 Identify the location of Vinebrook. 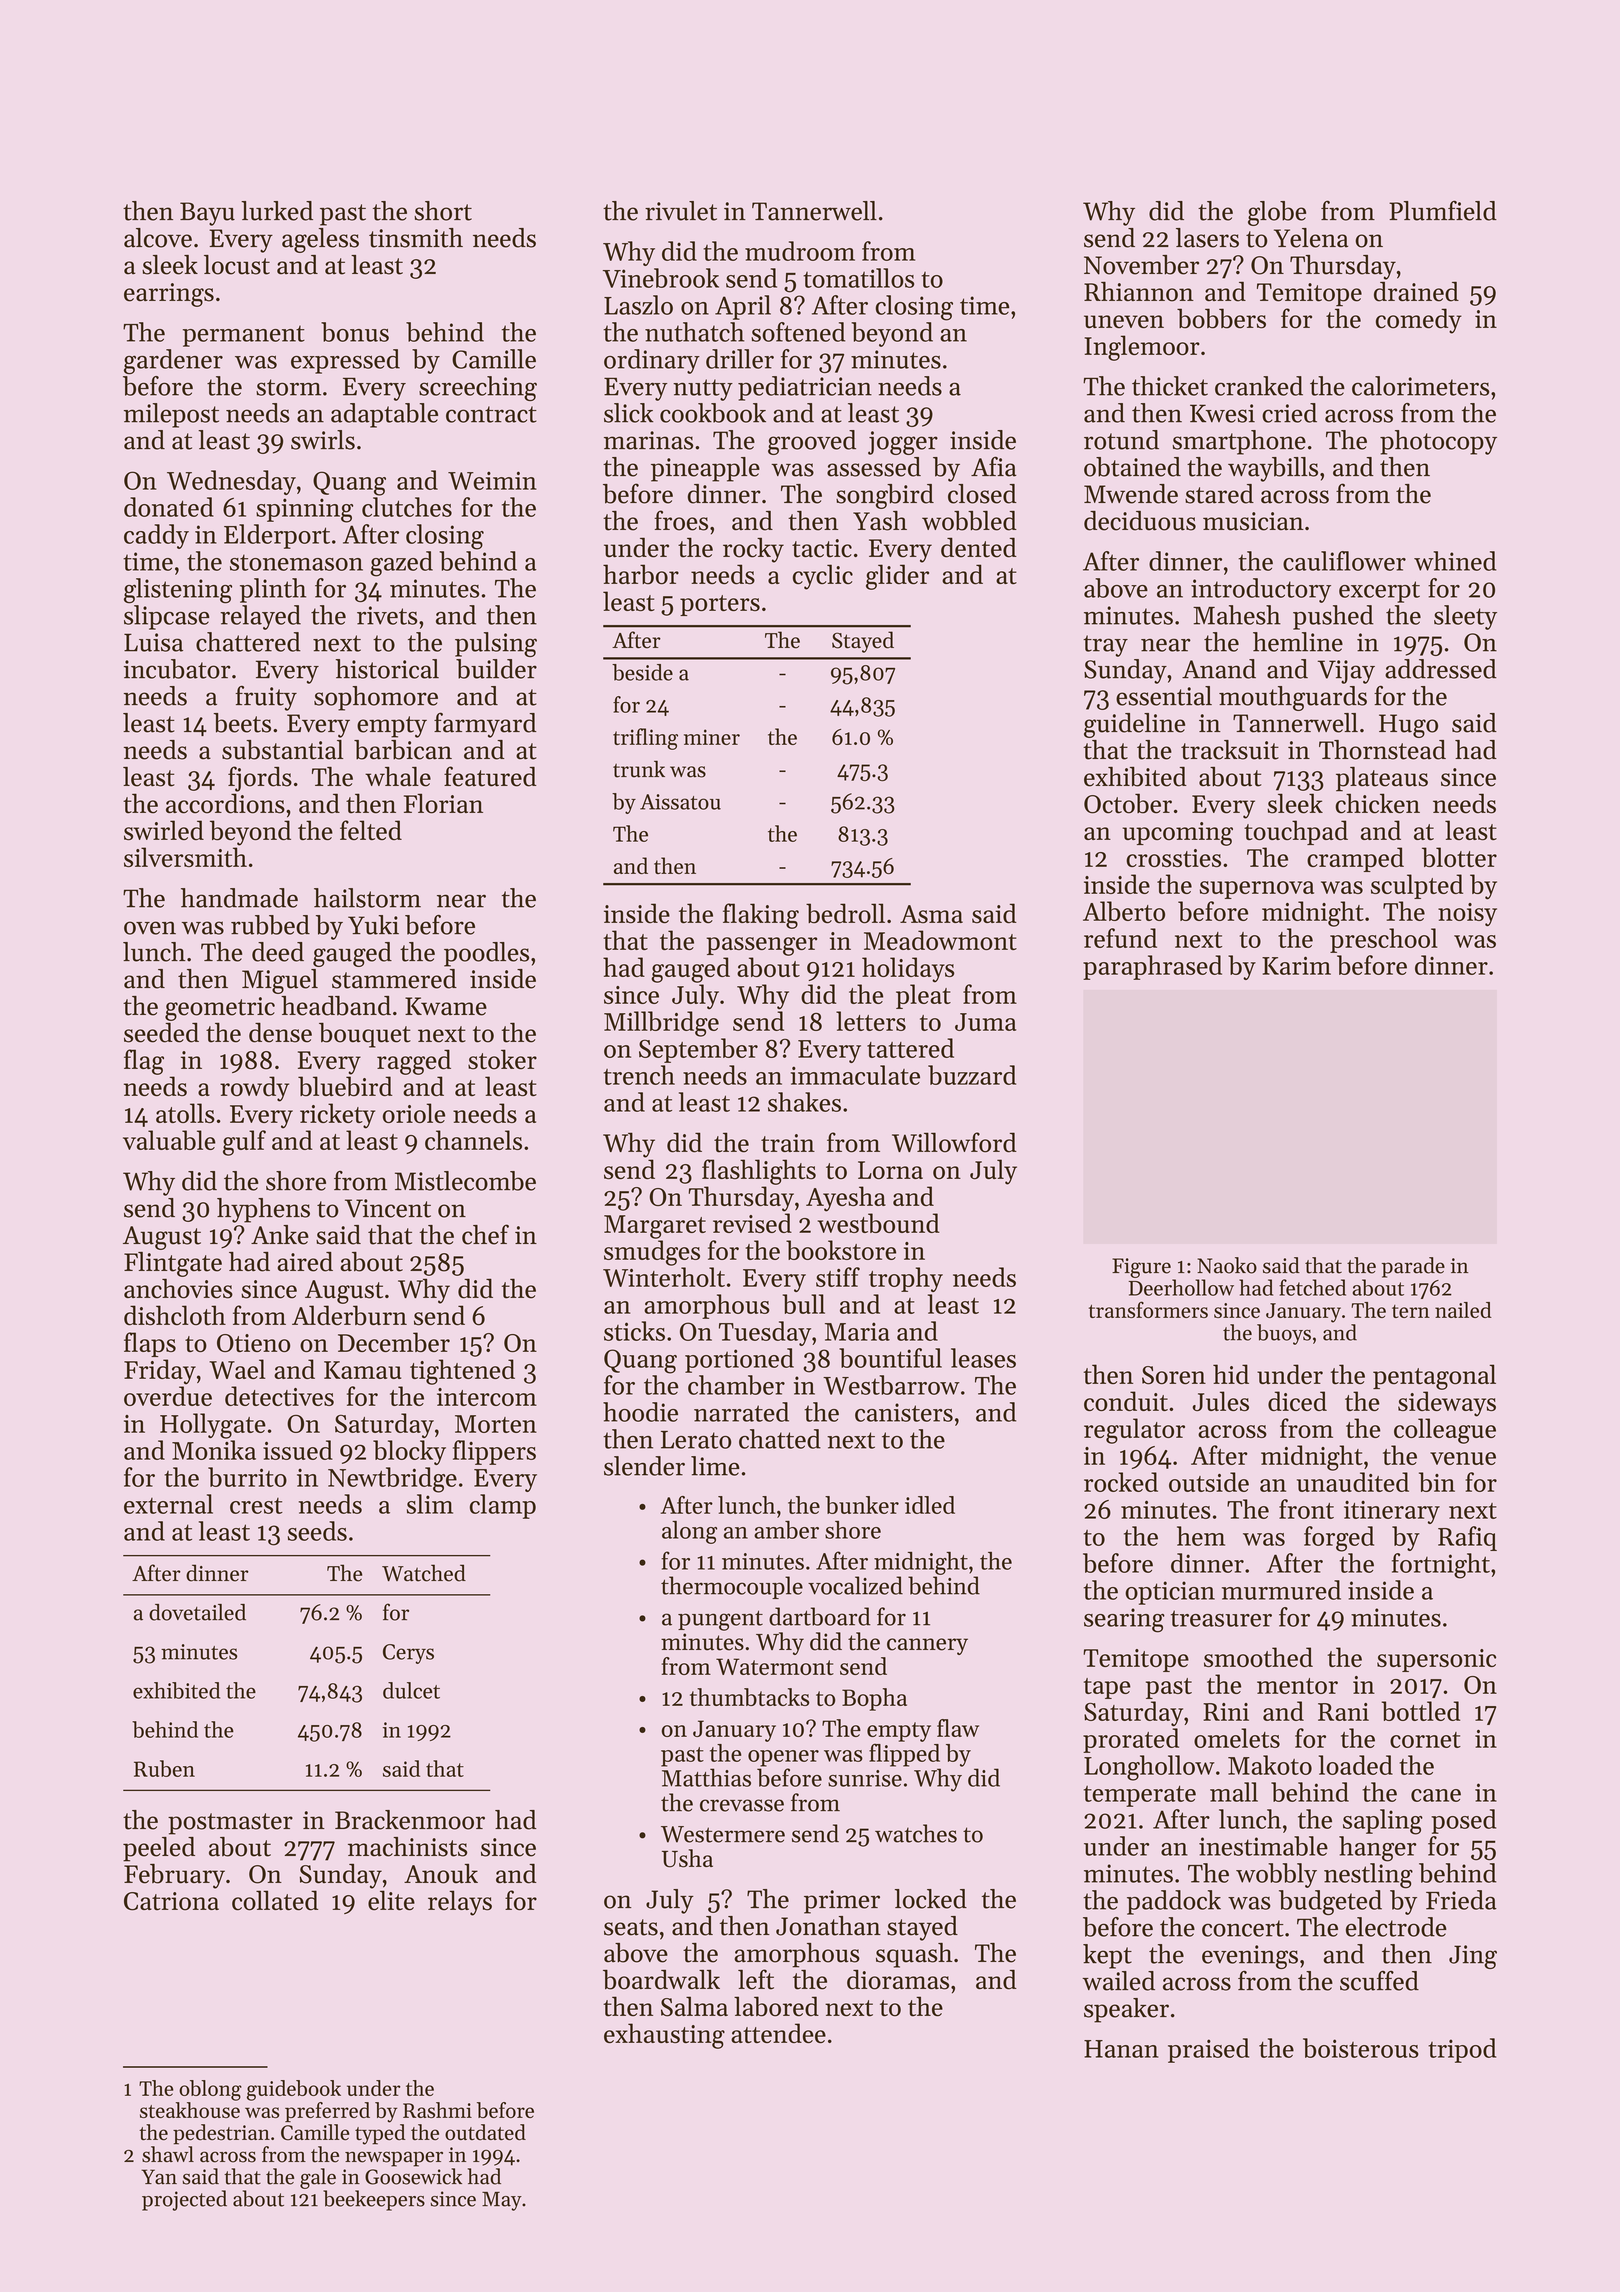
(661, 278).
